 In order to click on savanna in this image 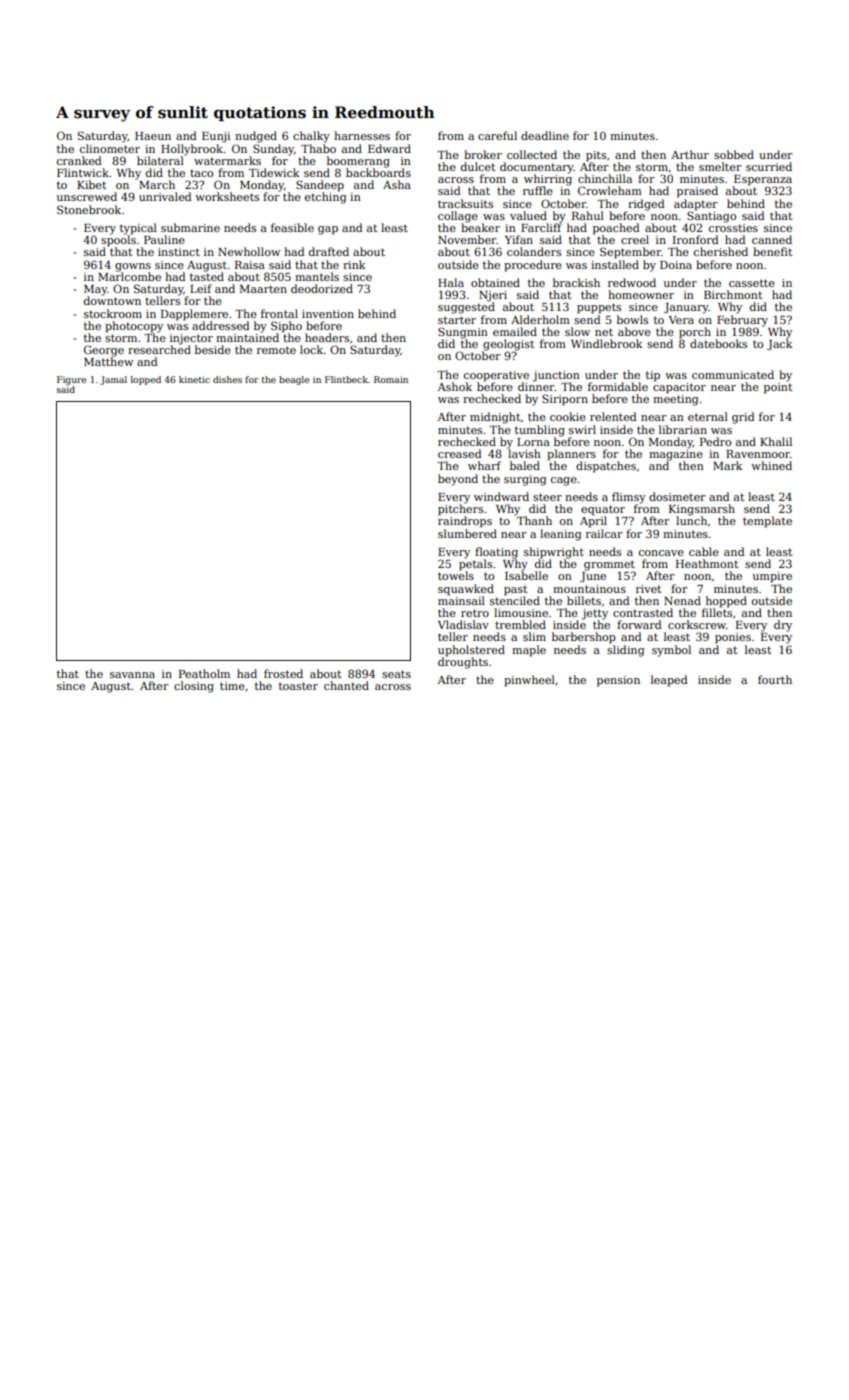, I will do `click(132, 675)`.
